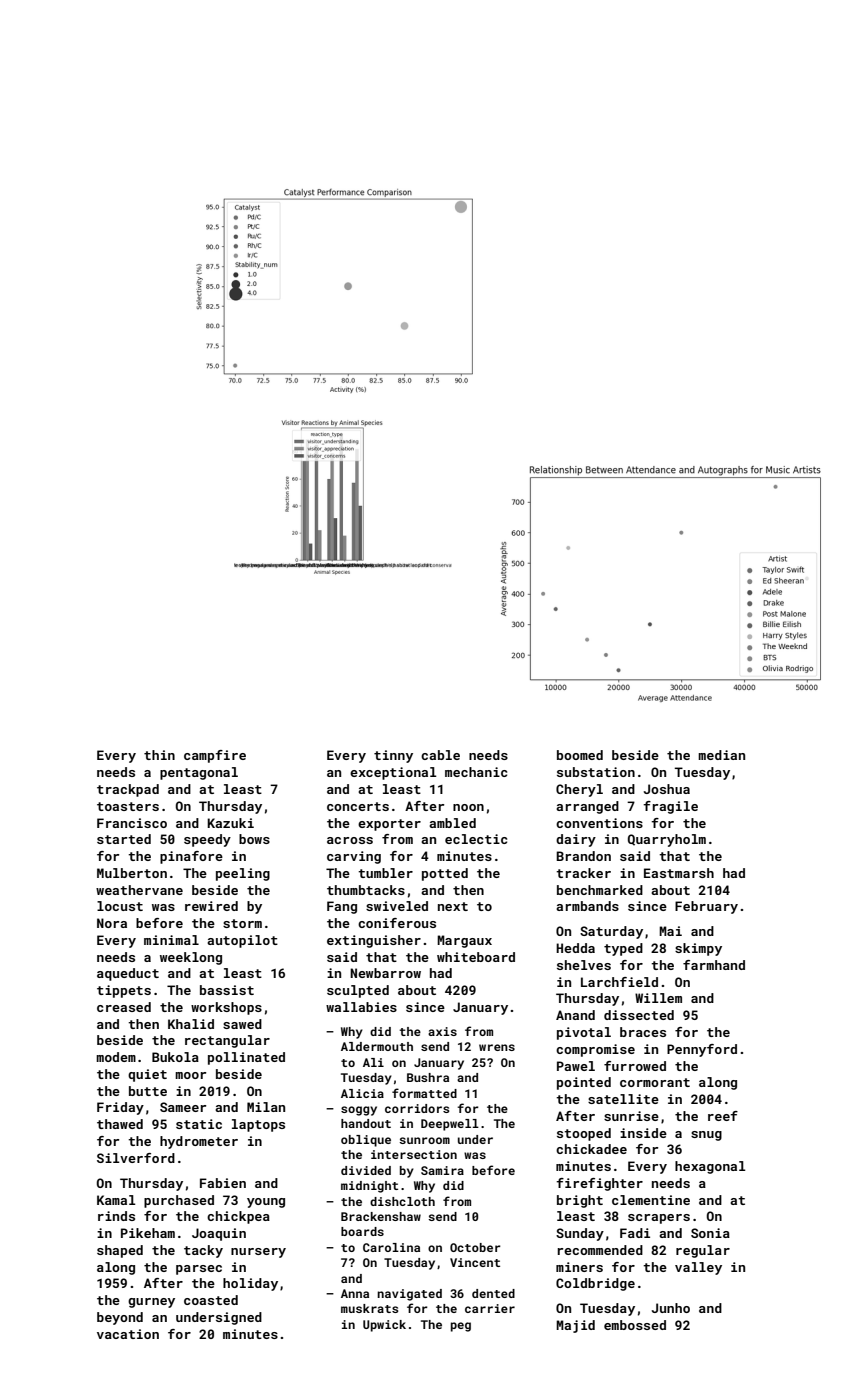  What do you see at coordinates (580, 755) in the document?
I see `boomed` at bounding box center [580, 755].
